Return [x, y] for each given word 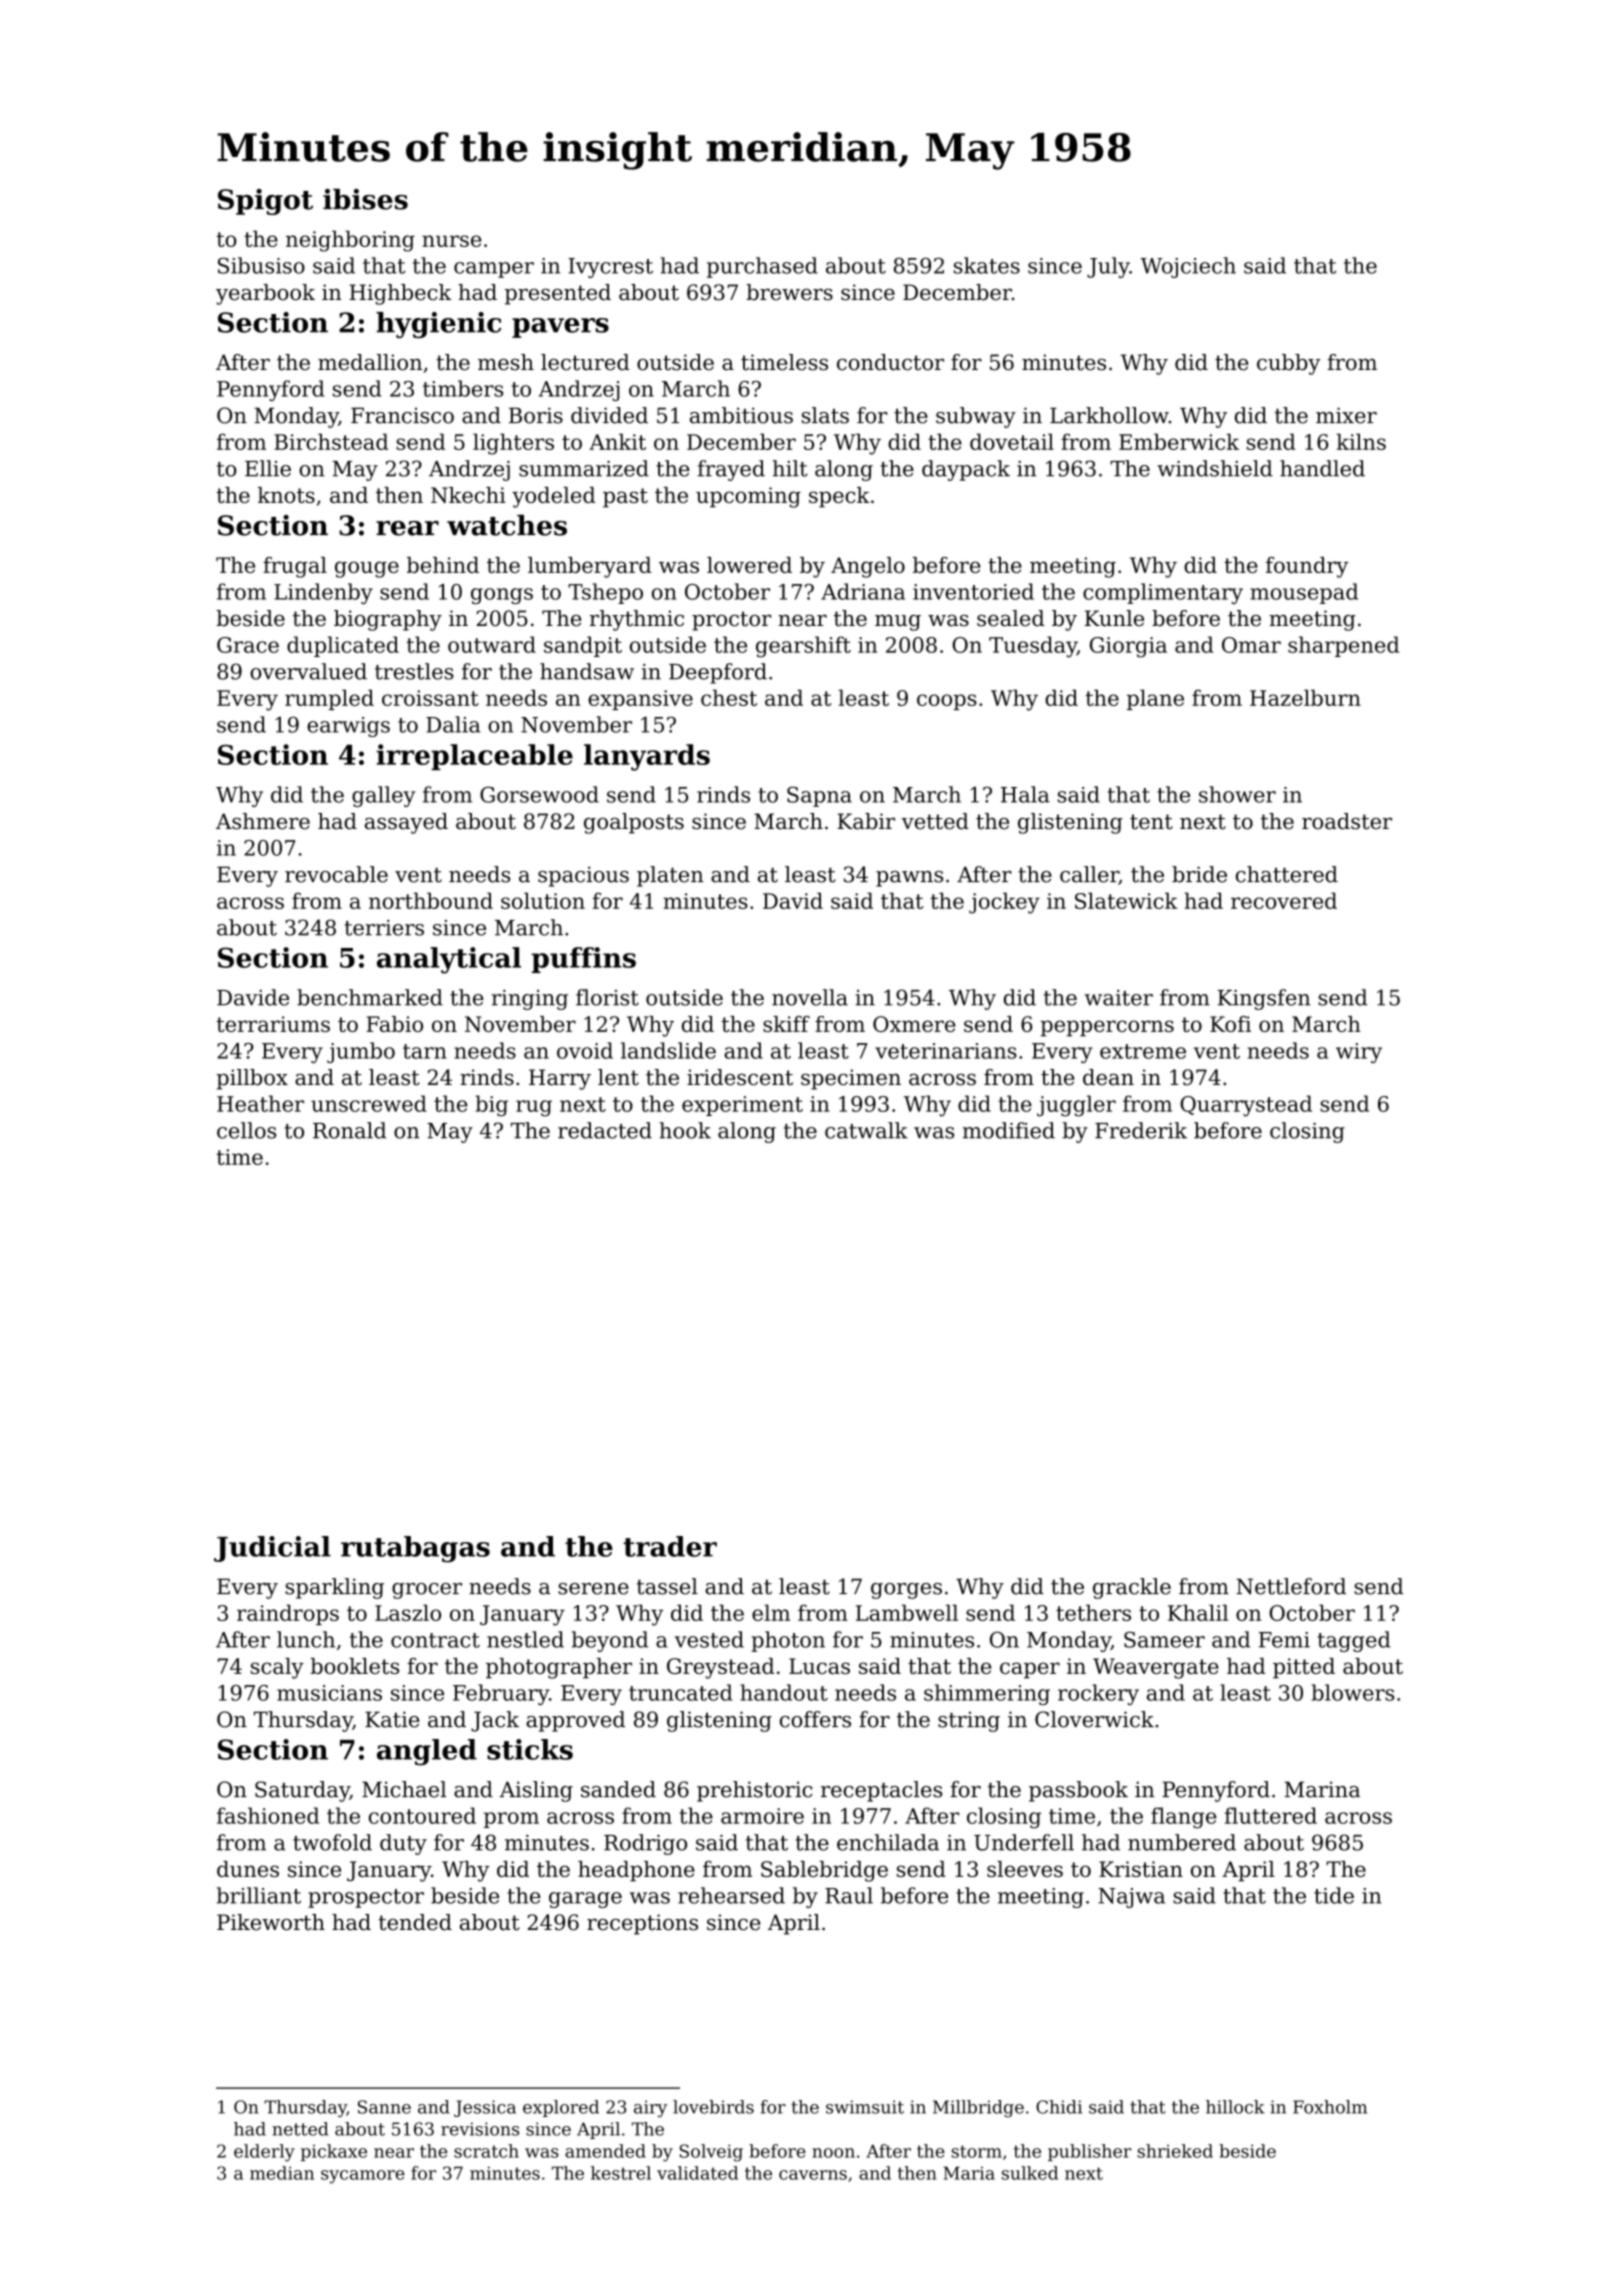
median [282, 2173]
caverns [813, 2175]
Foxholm [1330, 2107]
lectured [585, 362]
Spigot [265, 202]
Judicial [272, 1549]
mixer [1346, 415]
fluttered [1271, 1815]
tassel [667, 1586]
